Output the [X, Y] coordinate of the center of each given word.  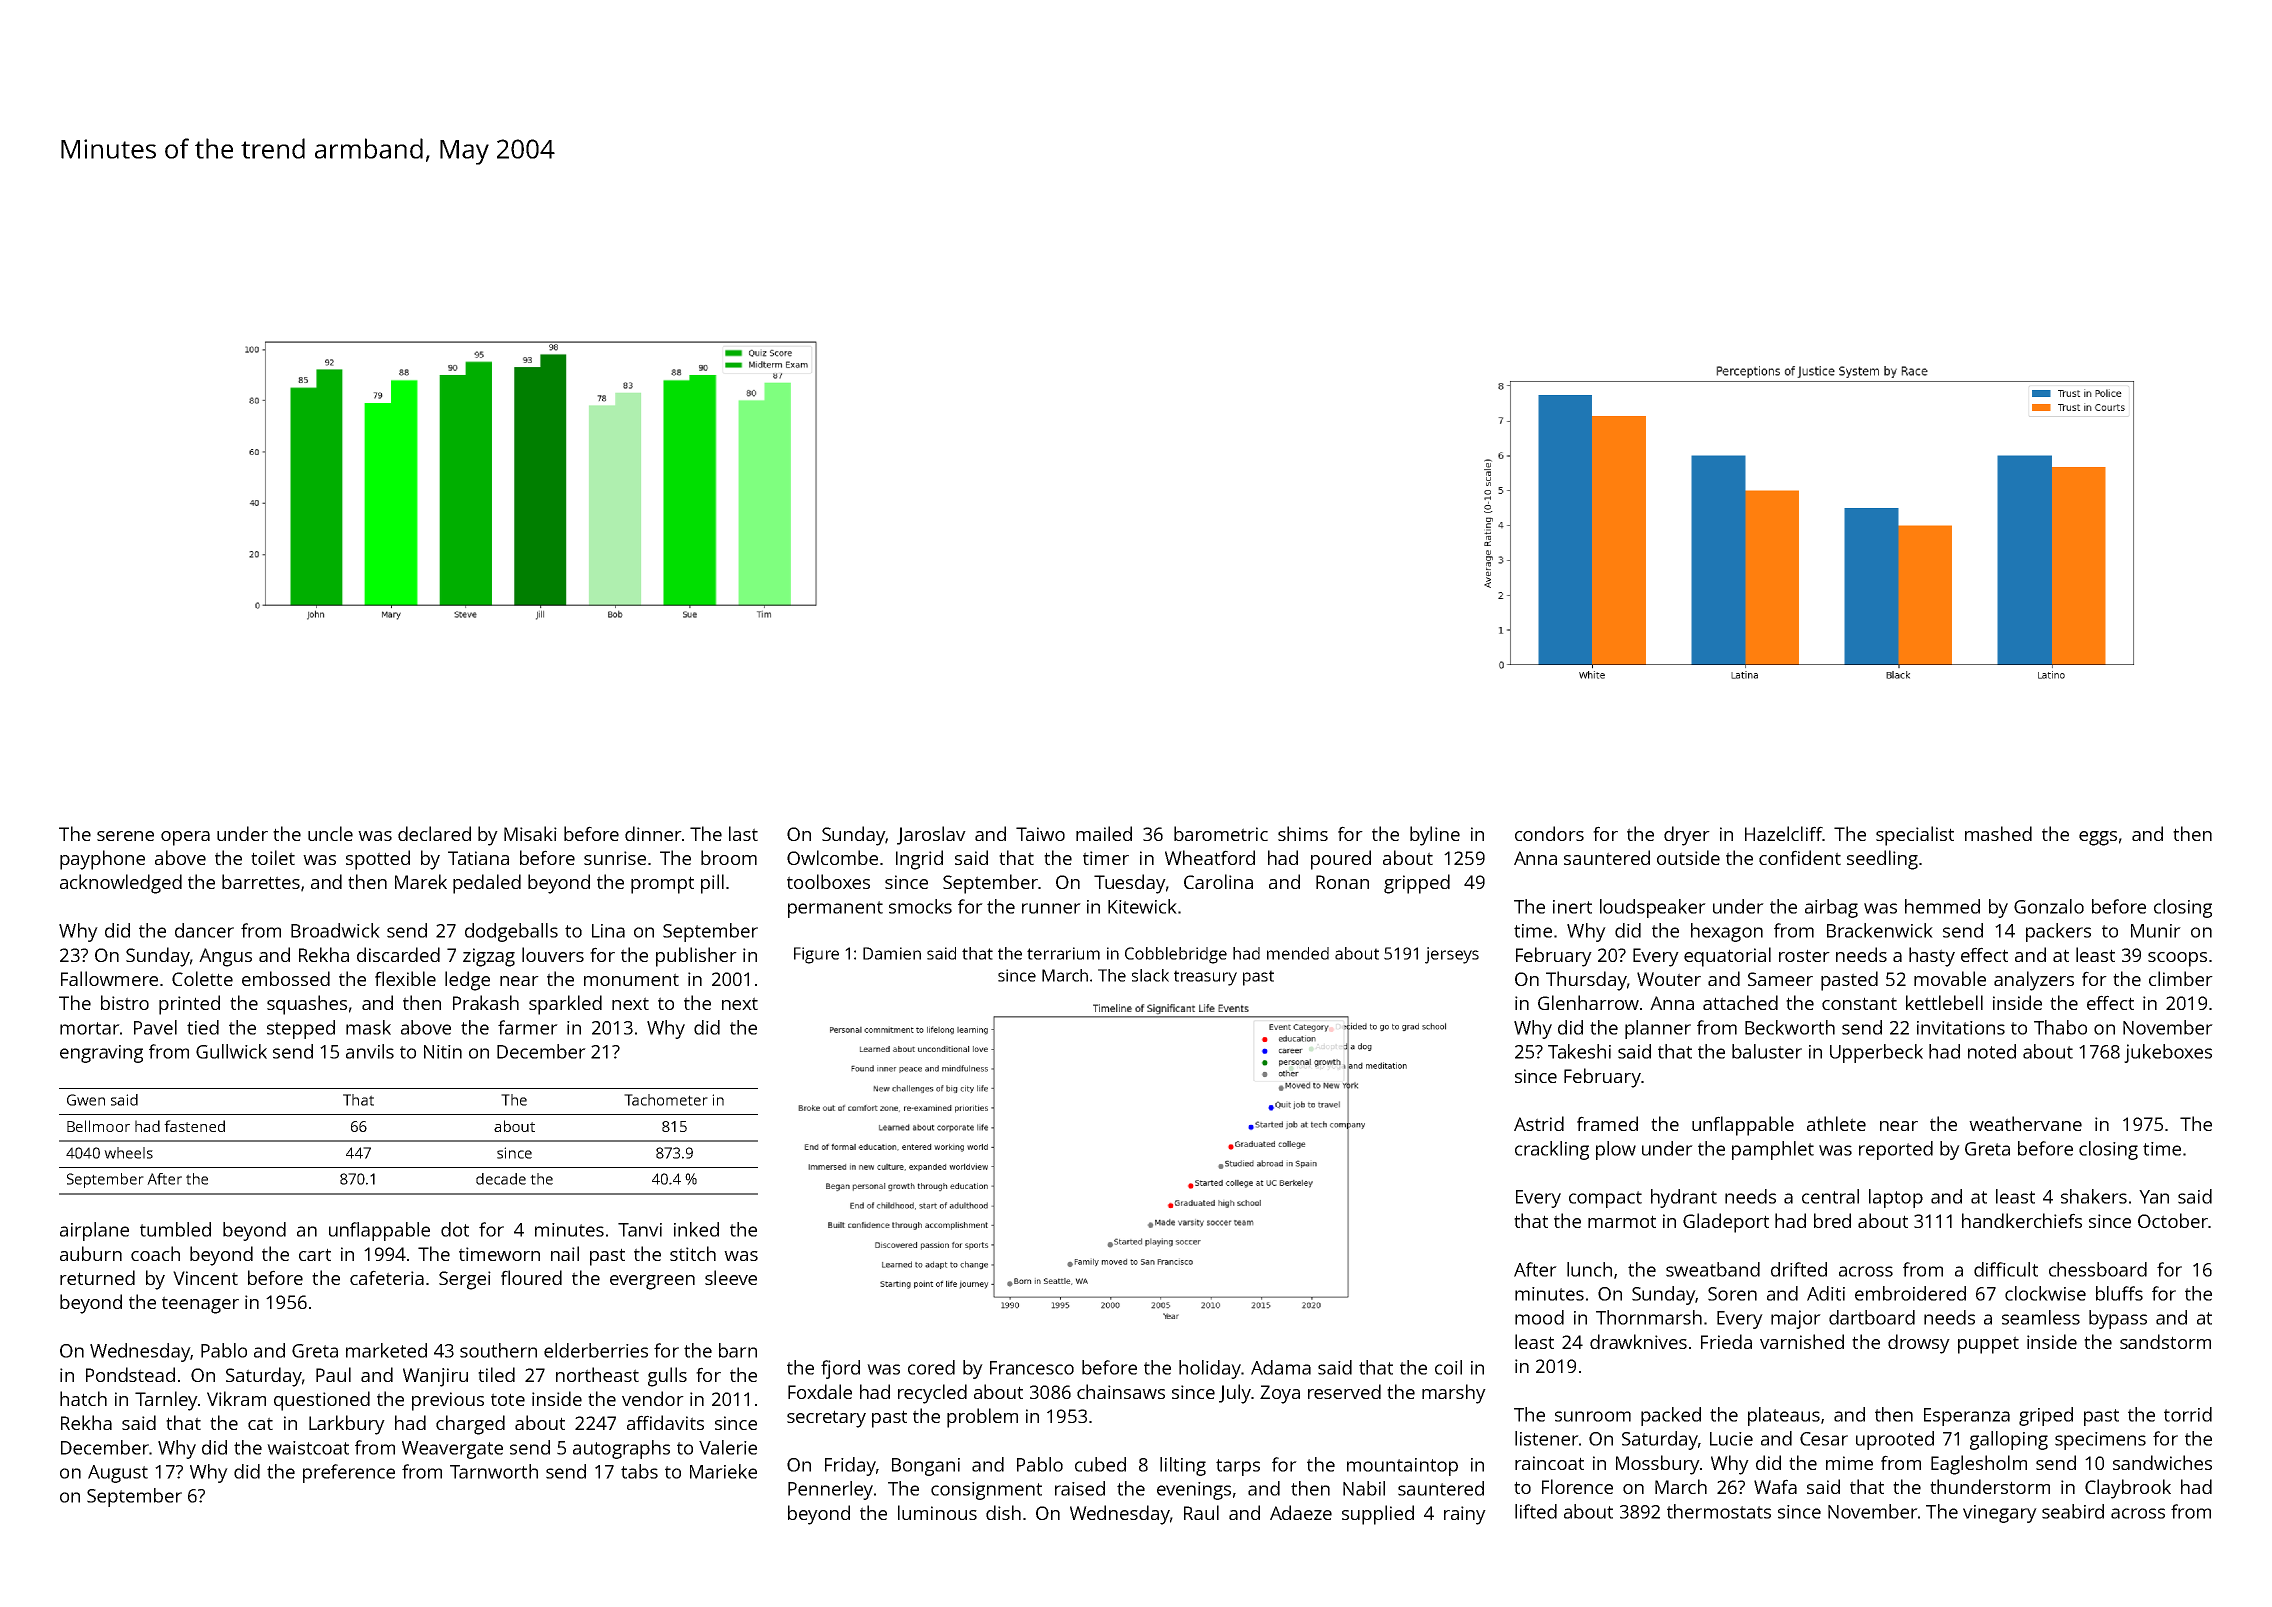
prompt [662, 885]
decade [501, 1179]
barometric [1221, 833]
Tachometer [666, 1100]
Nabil [1364, 1488]
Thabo [2060, 1027]
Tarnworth [494, 1471]
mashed [1998, 833]
